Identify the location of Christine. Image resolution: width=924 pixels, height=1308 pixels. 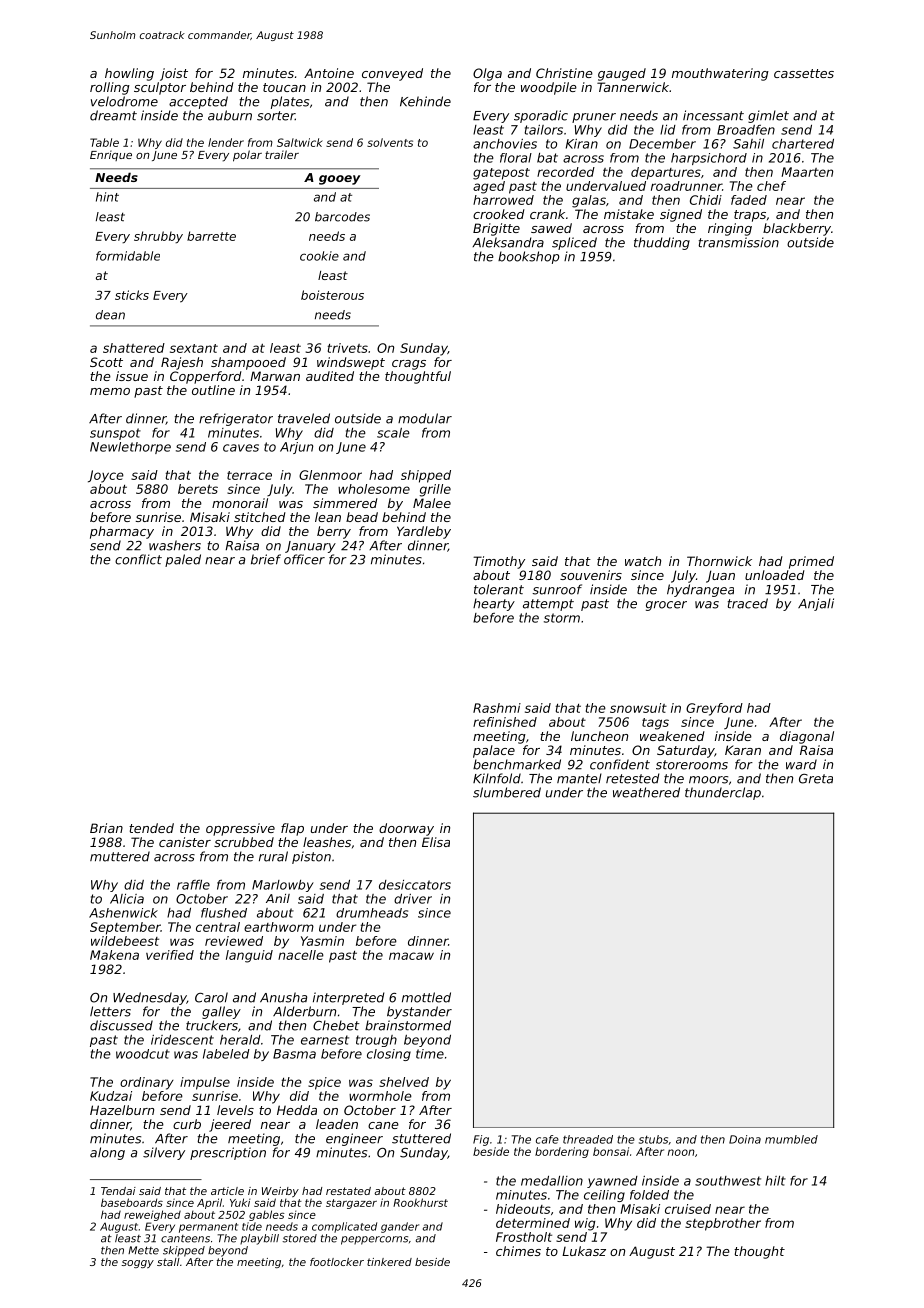
(564, 73).
